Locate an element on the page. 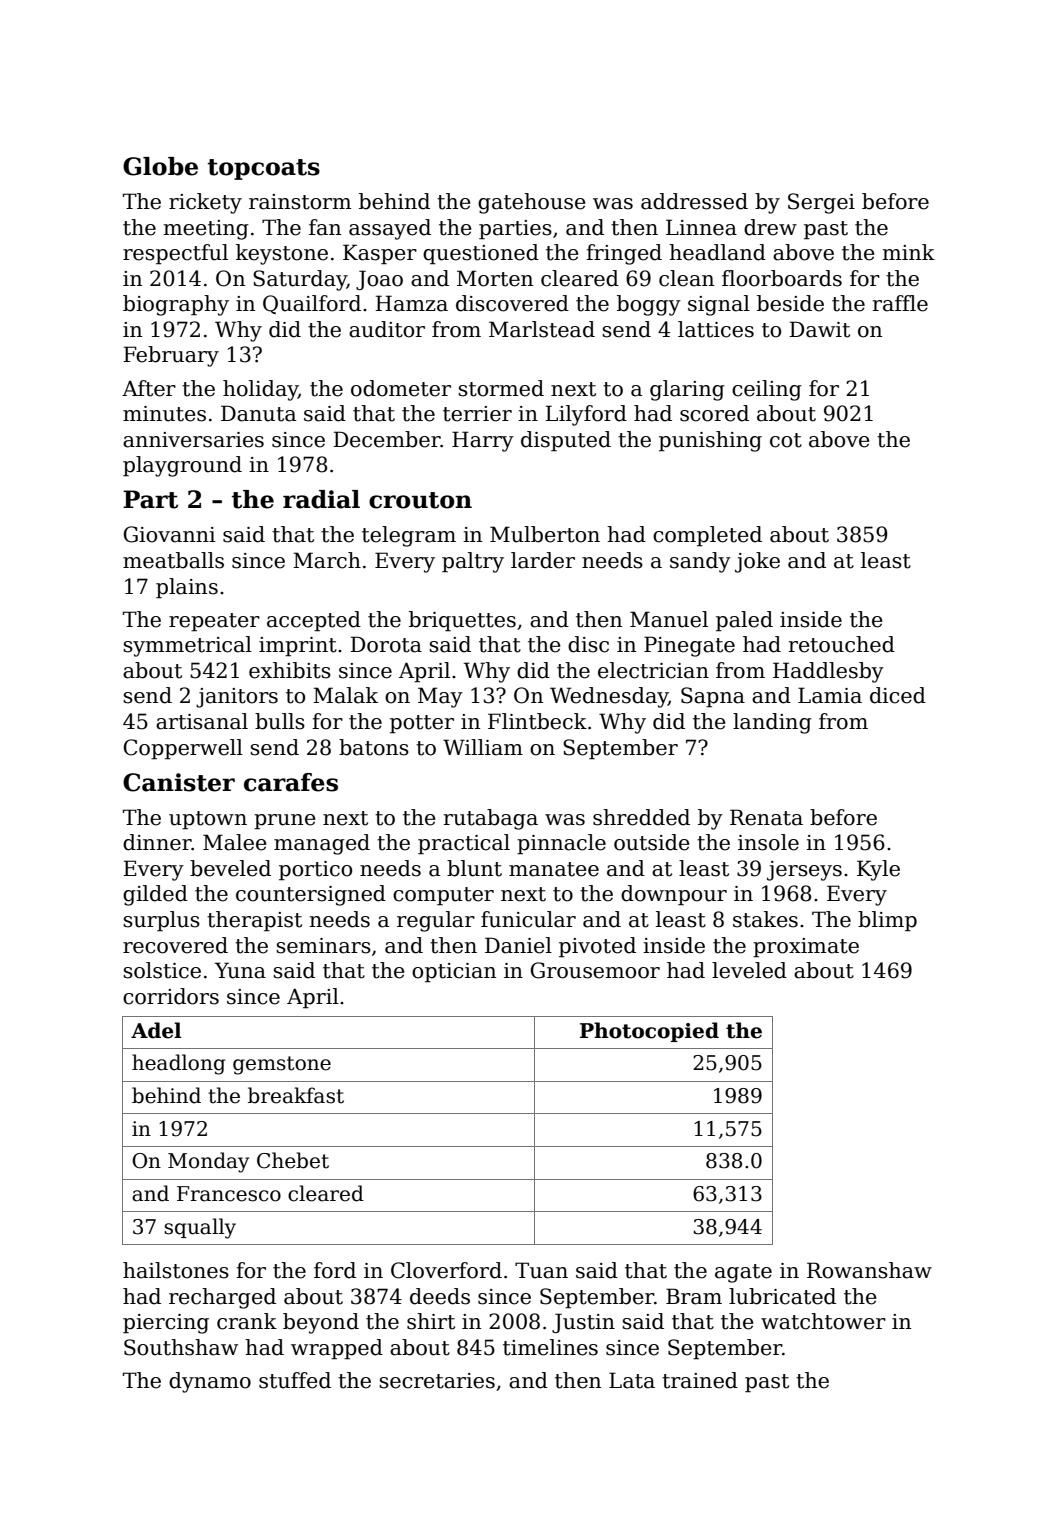 The height and width of the document is (1532, 1058). March is located at coordinates (327, 560).
